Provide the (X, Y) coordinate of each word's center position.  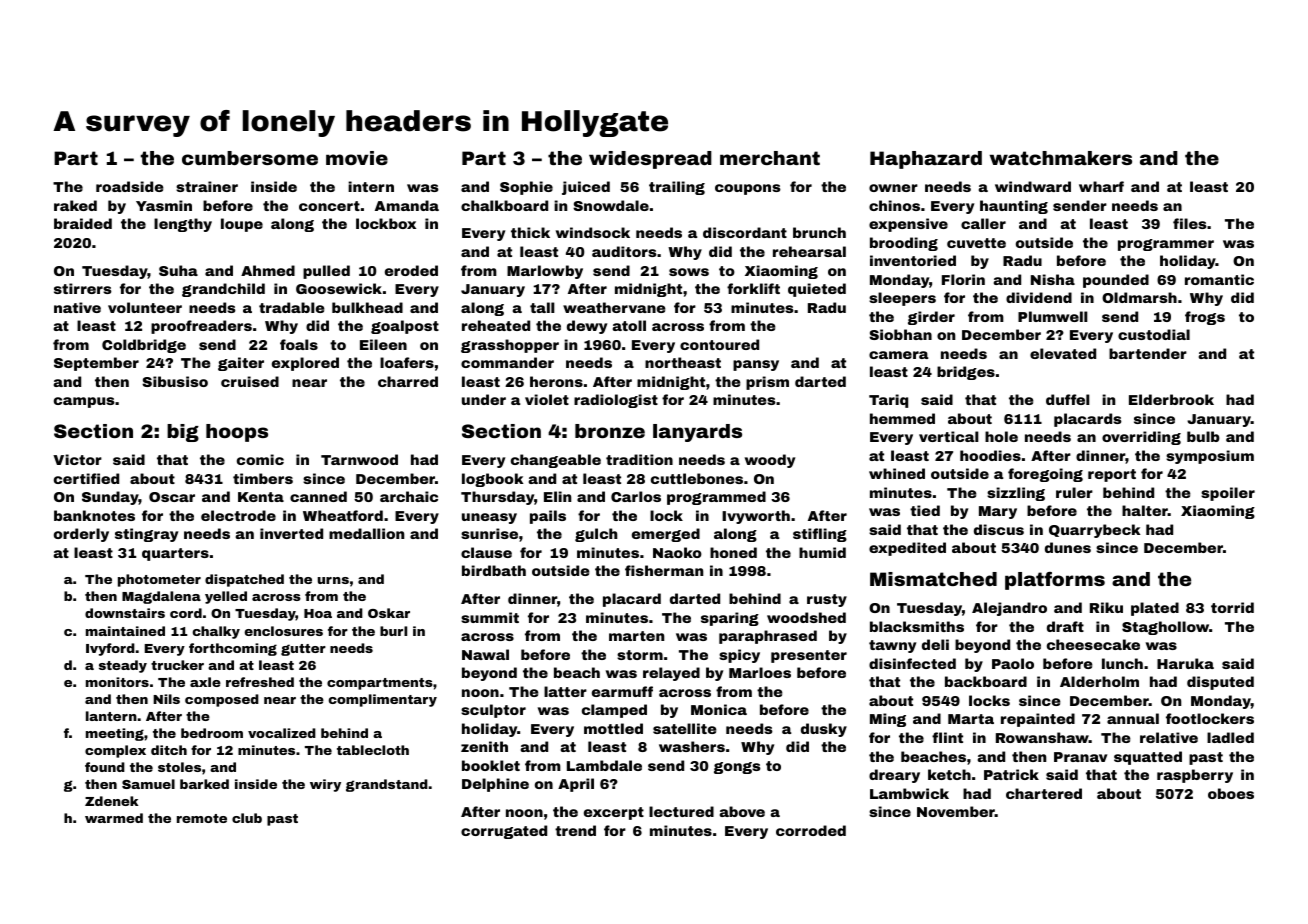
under (484, 399)
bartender (1148, 353)
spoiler (1228, 494)
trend (575, 830)
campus (84, 402)
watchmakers (1061, 158)
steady (123, 666)
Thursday (497, 498)
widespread (650, 160)
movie (357, 158)
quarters (175, 554)
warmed (114, 818)
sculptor (493, 711)
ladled (1230, 737)
